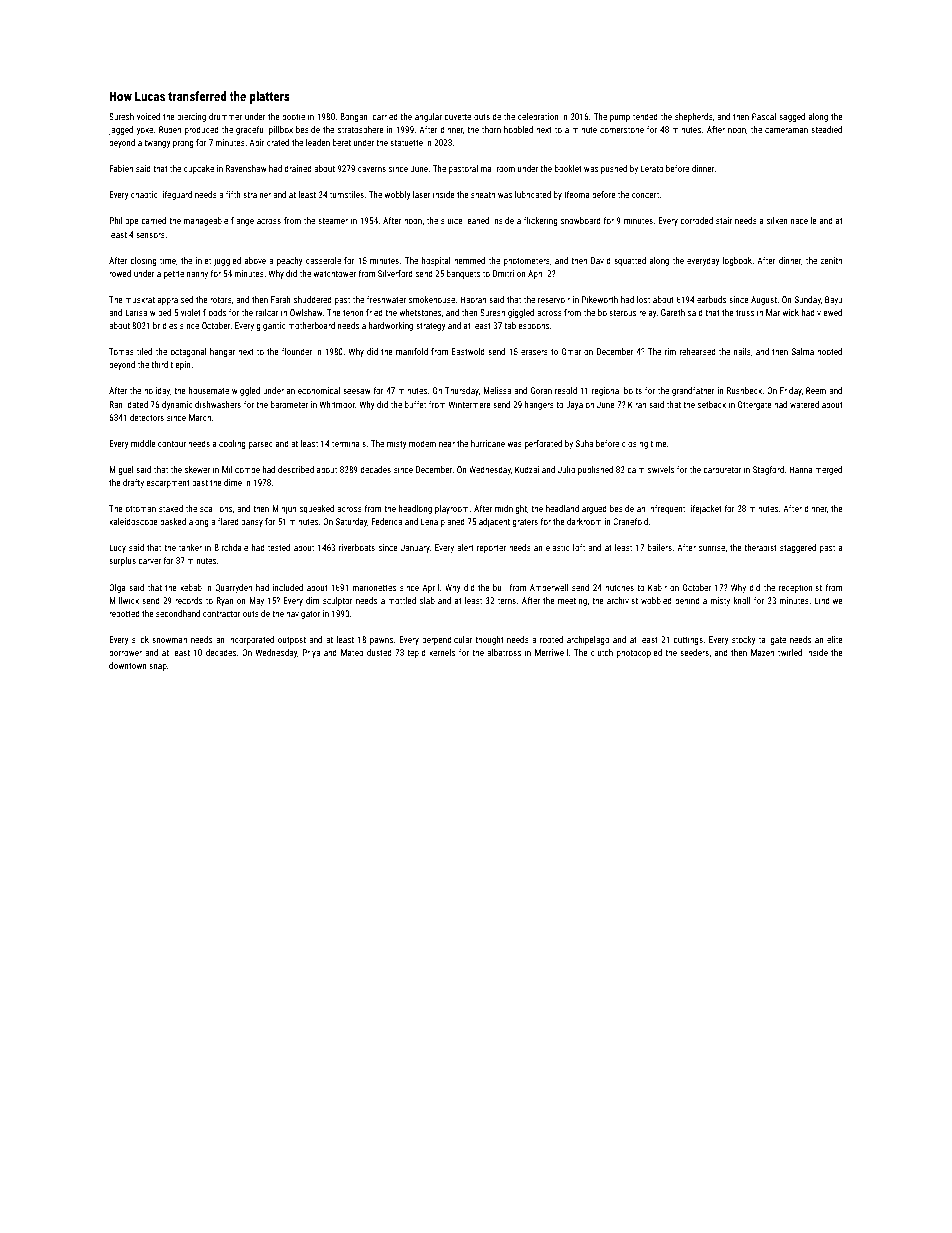  Describe the element at coordinates (622, 130) in the page. I see `cornerstone` at that location.
